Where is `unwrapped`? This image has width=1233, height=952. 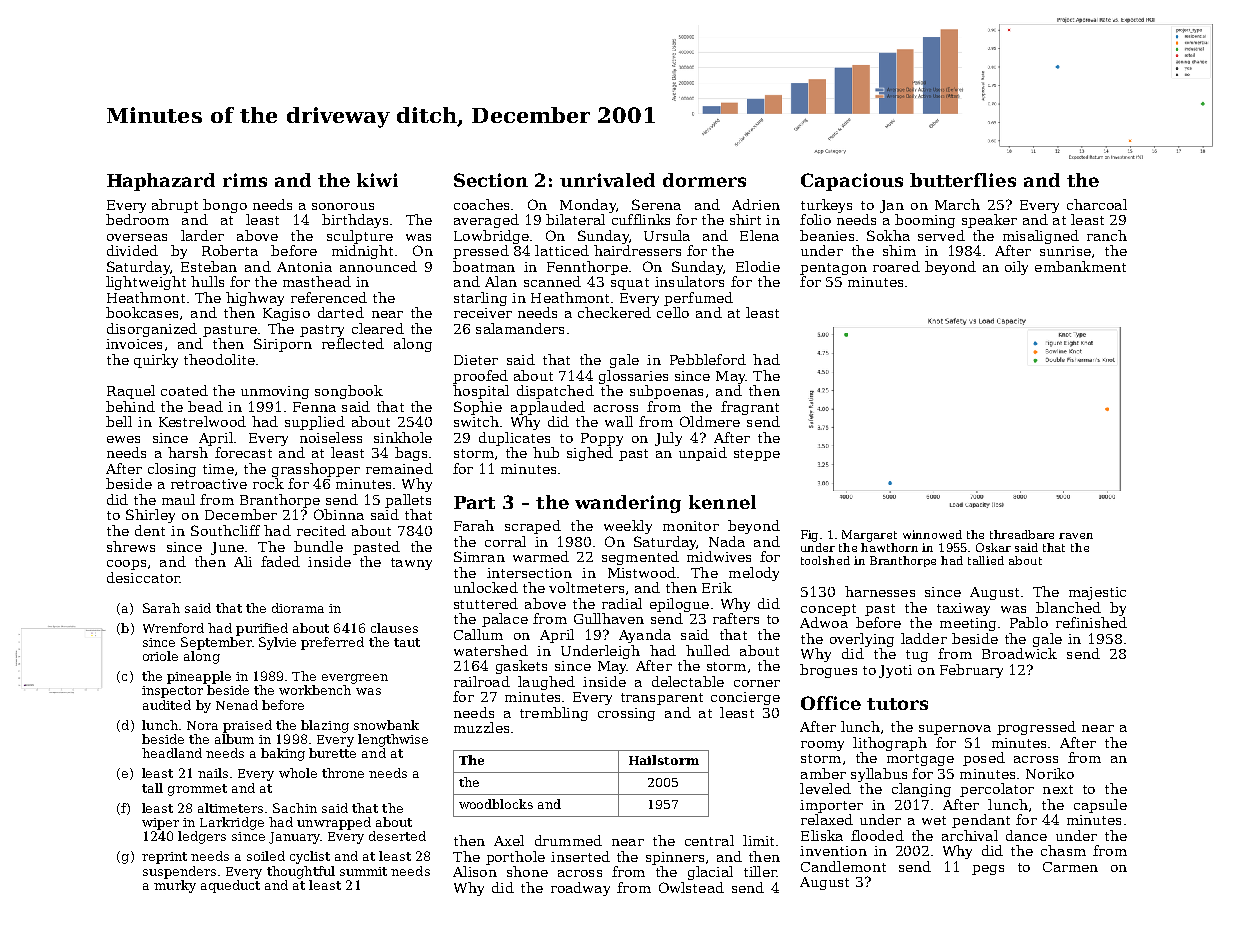
unwrapped is located at coordinates (334, 823).
